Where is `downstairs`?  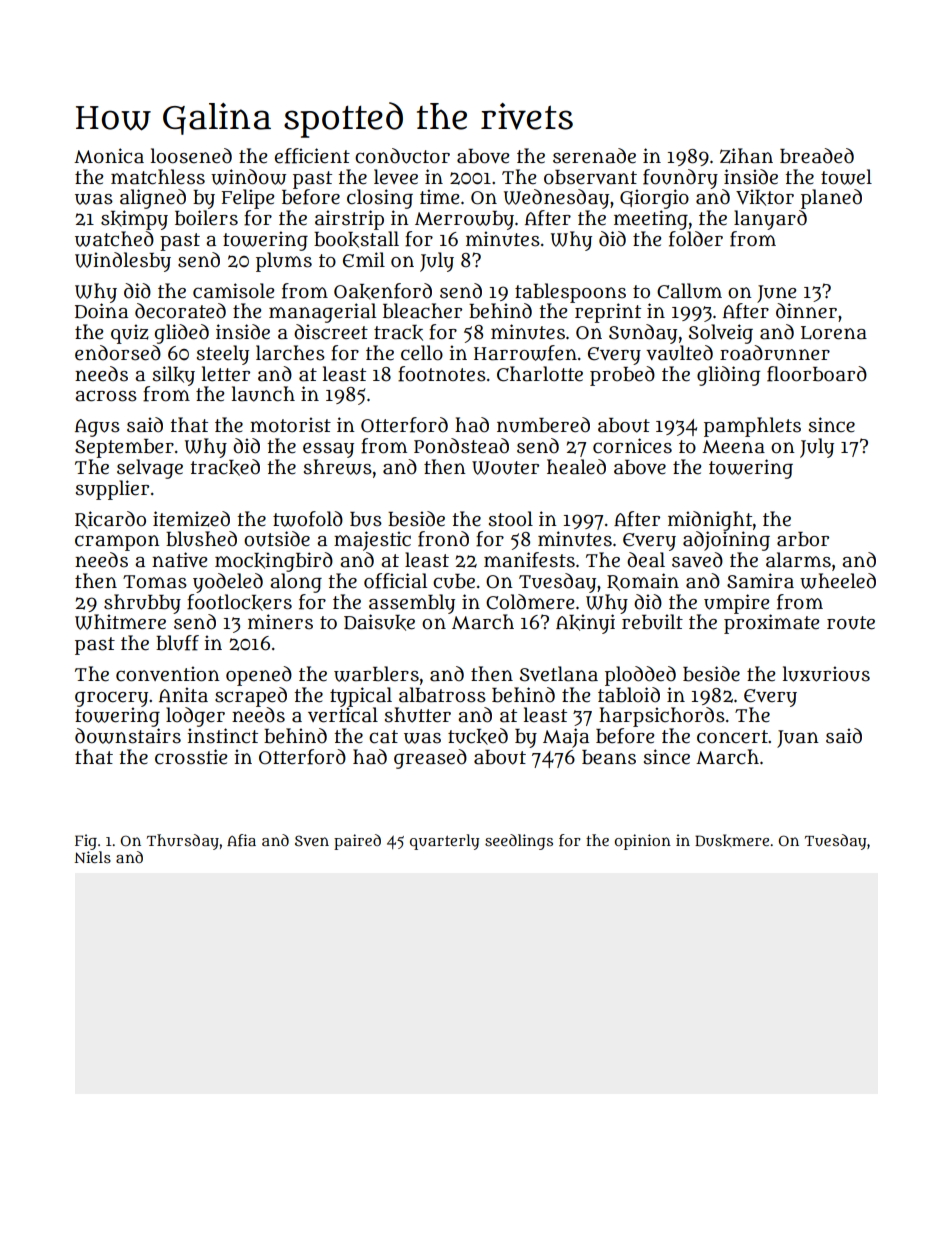 downstairs is located at coordinates (128, 736).
